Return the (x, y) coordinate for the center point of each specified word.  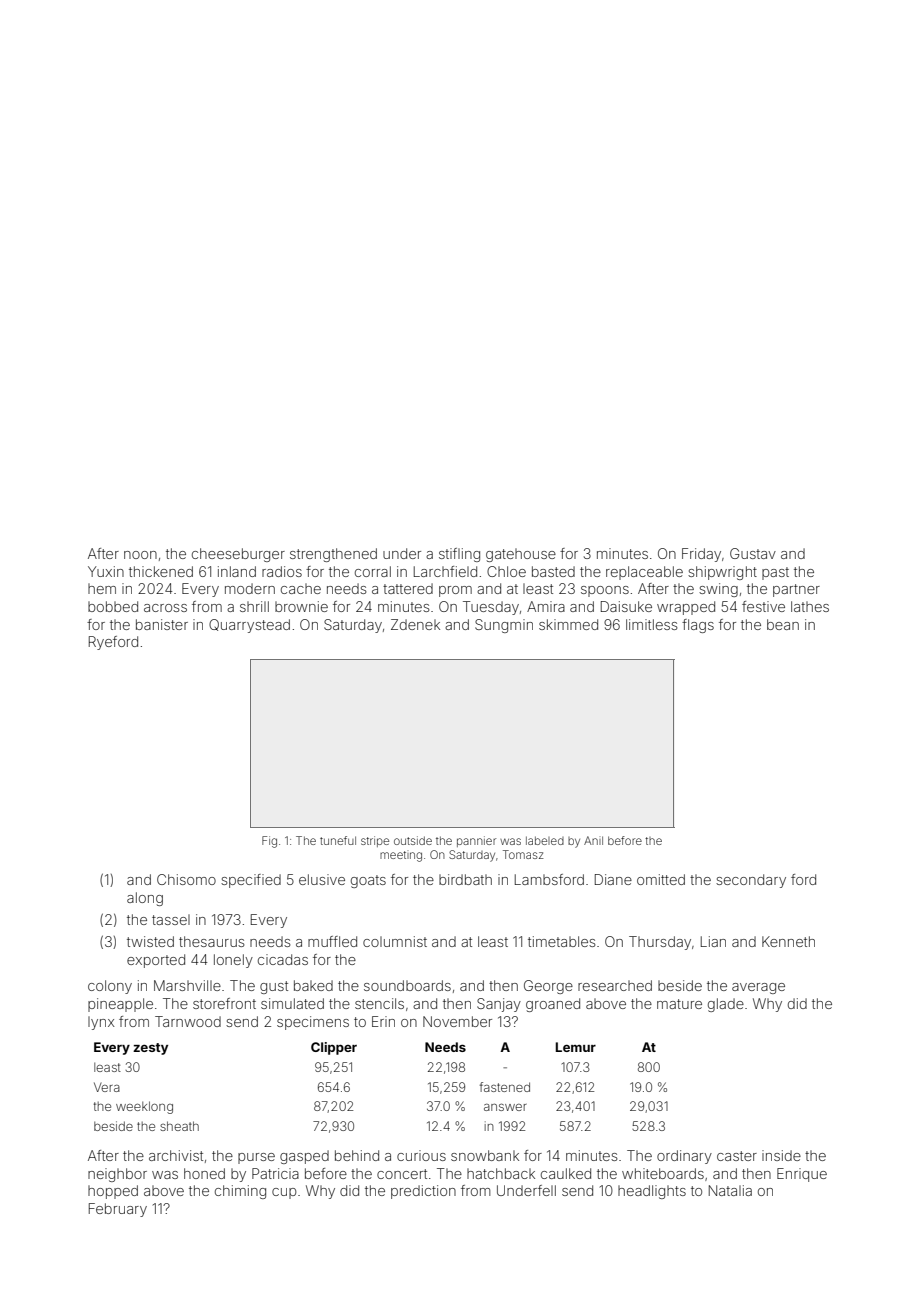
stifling (459, 555)
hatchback (501, 1173)
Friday (701, 555)
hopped (113, 1192)
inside (781, 1155)
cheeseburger (238, 555)
